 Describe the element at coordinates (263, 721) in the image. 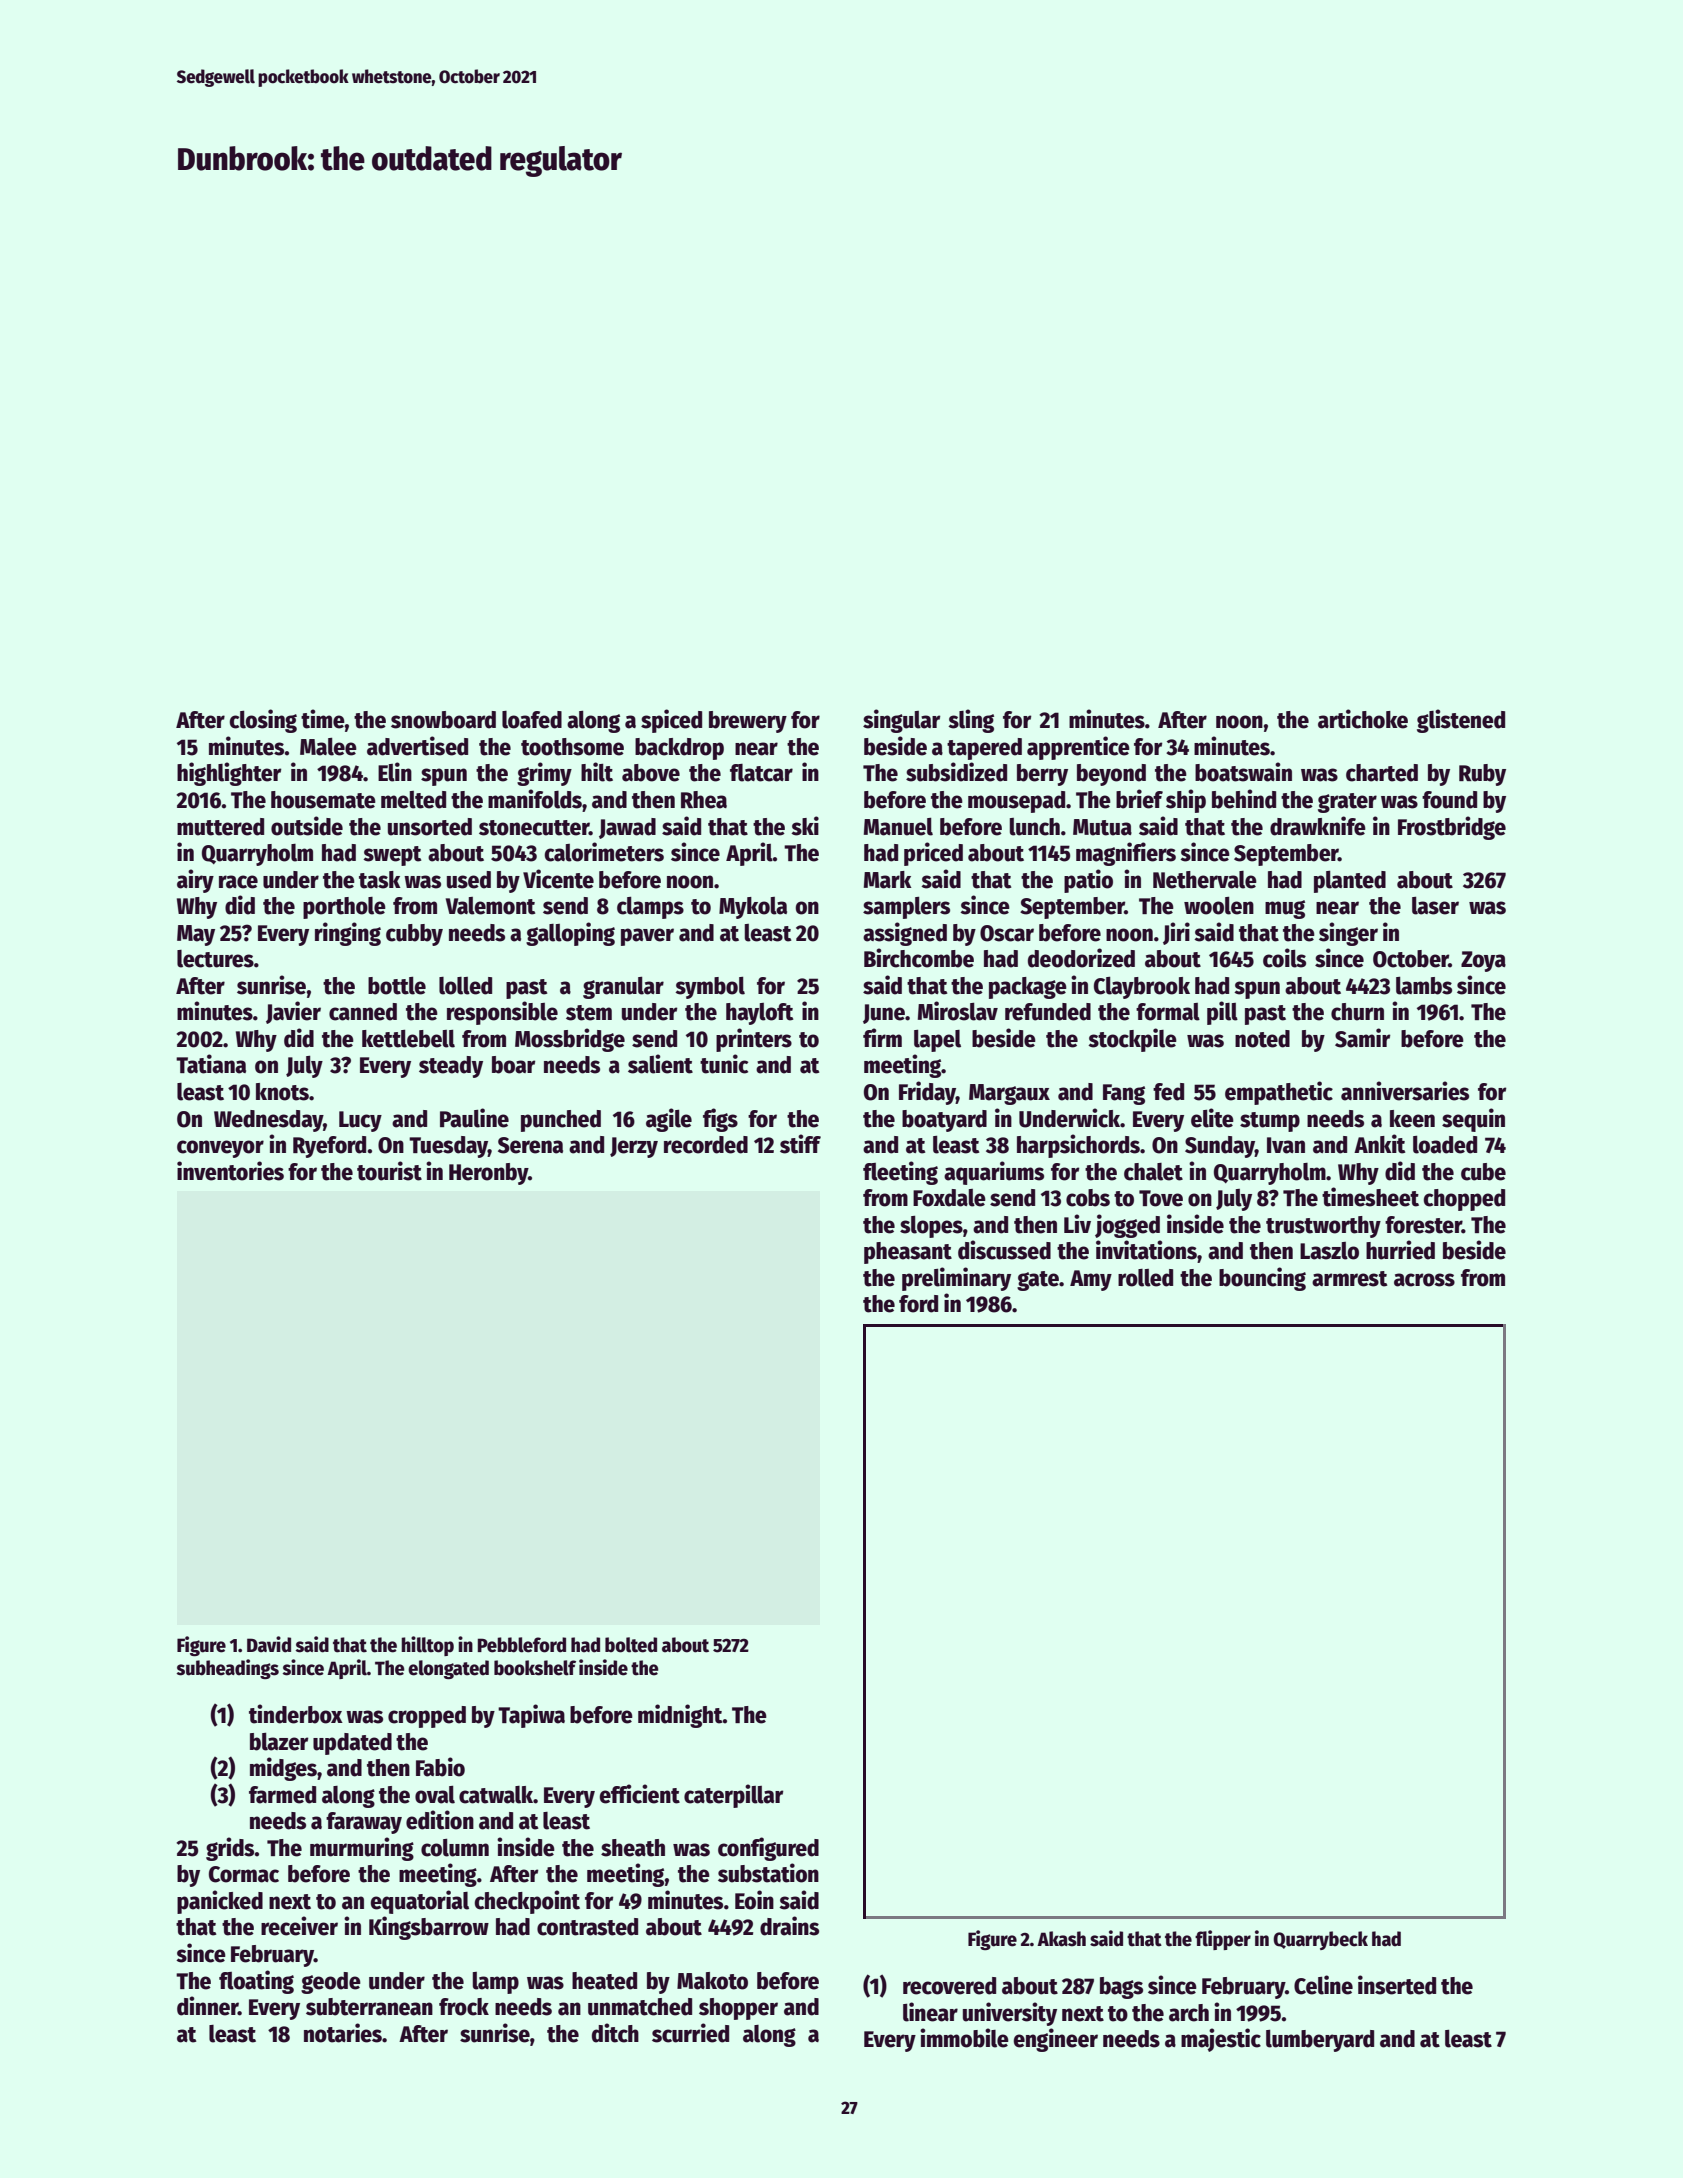

I see `closing` at that location.
